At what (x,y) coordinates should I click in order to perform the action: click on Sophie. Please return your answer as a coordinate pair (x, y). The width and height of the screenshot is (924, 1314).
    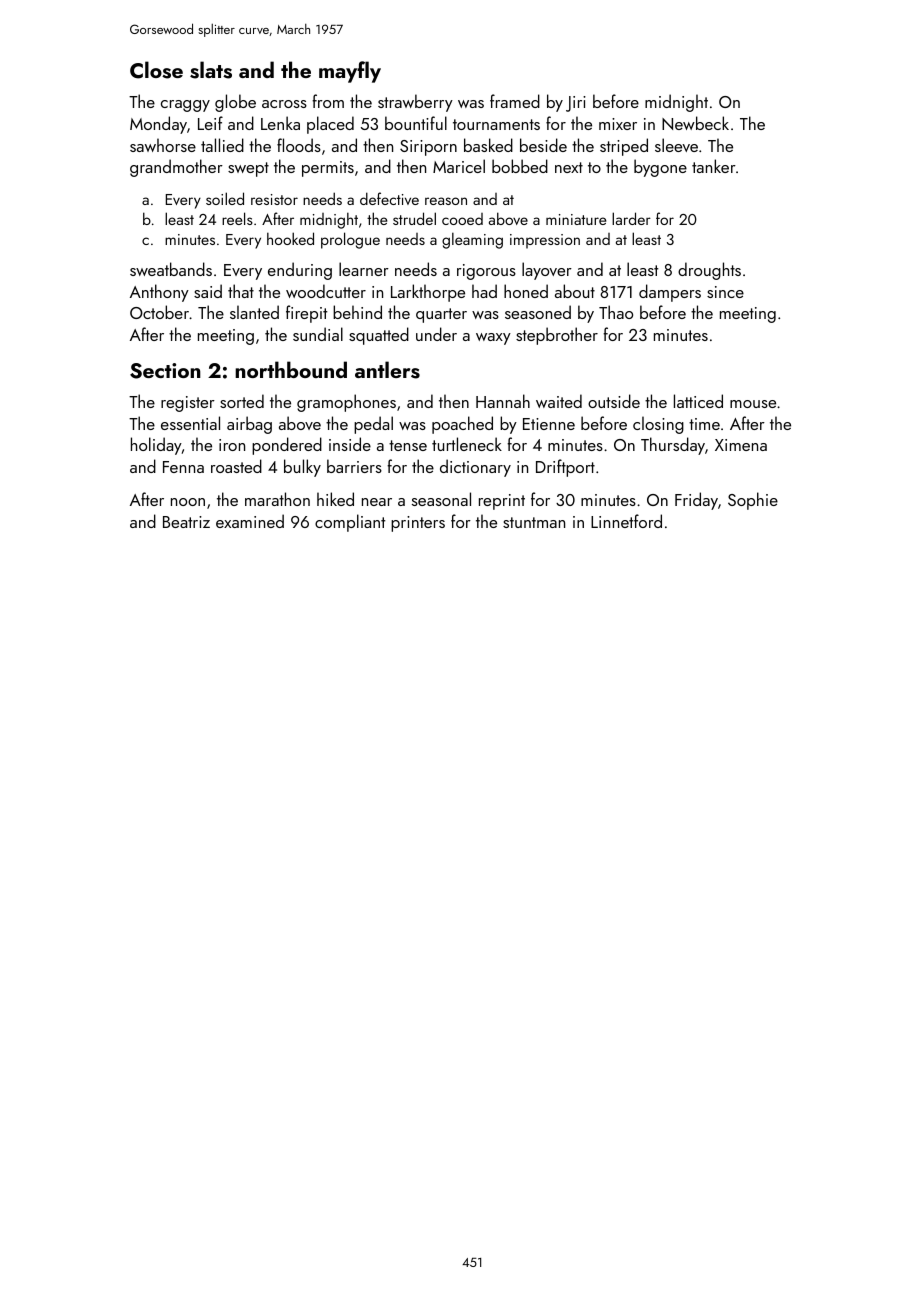
    Looking at the image, I should click on (753, 501).
